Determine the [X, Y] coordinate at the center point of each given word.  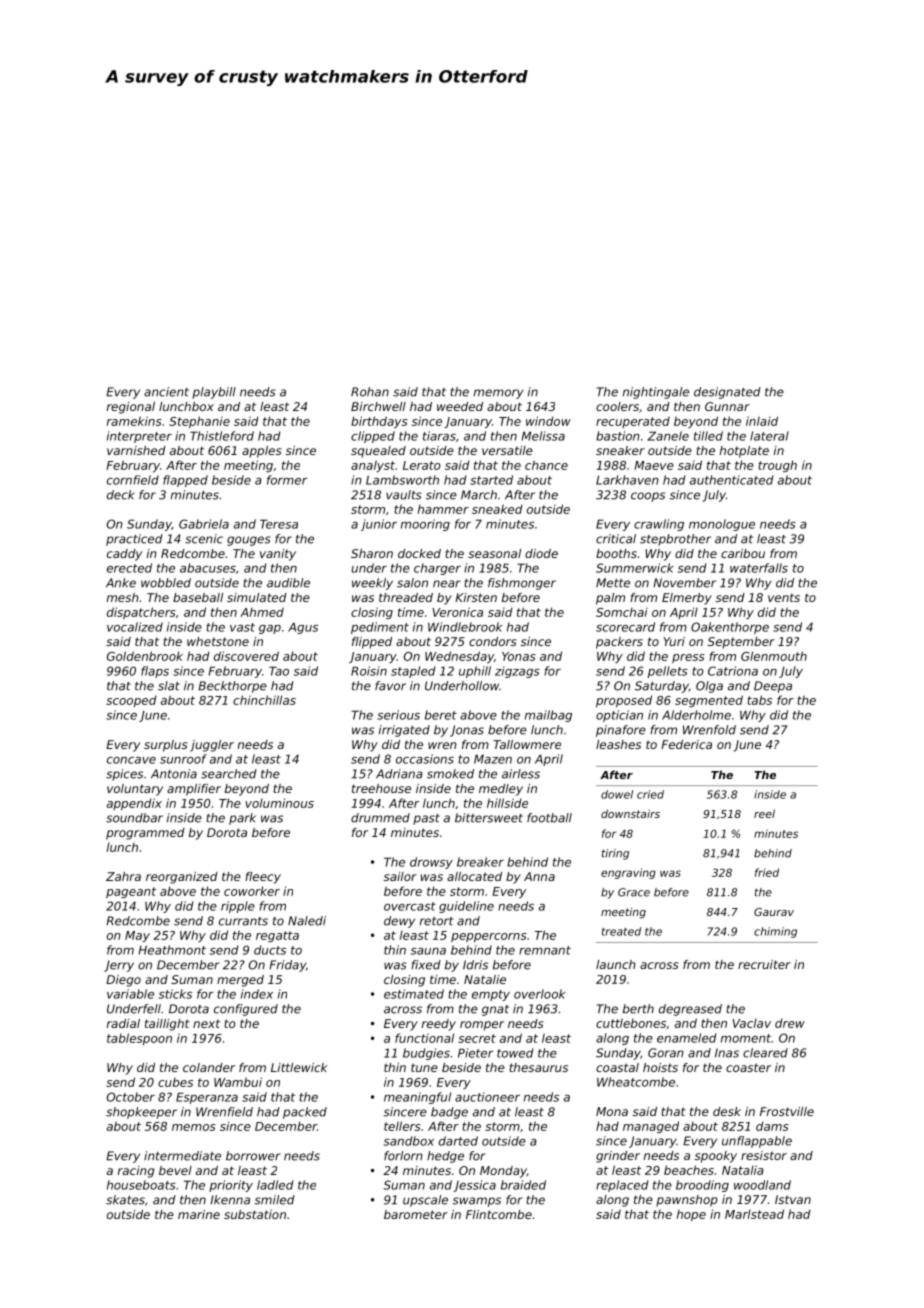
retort [436, 921]
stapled [413, 672]
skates [125, 1200]
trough [777, 466]
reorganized [182, 878]
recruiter [764, 964]
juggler [212, 746]
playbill [214, 393]
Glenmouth [774, 656]
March [479, 495]
